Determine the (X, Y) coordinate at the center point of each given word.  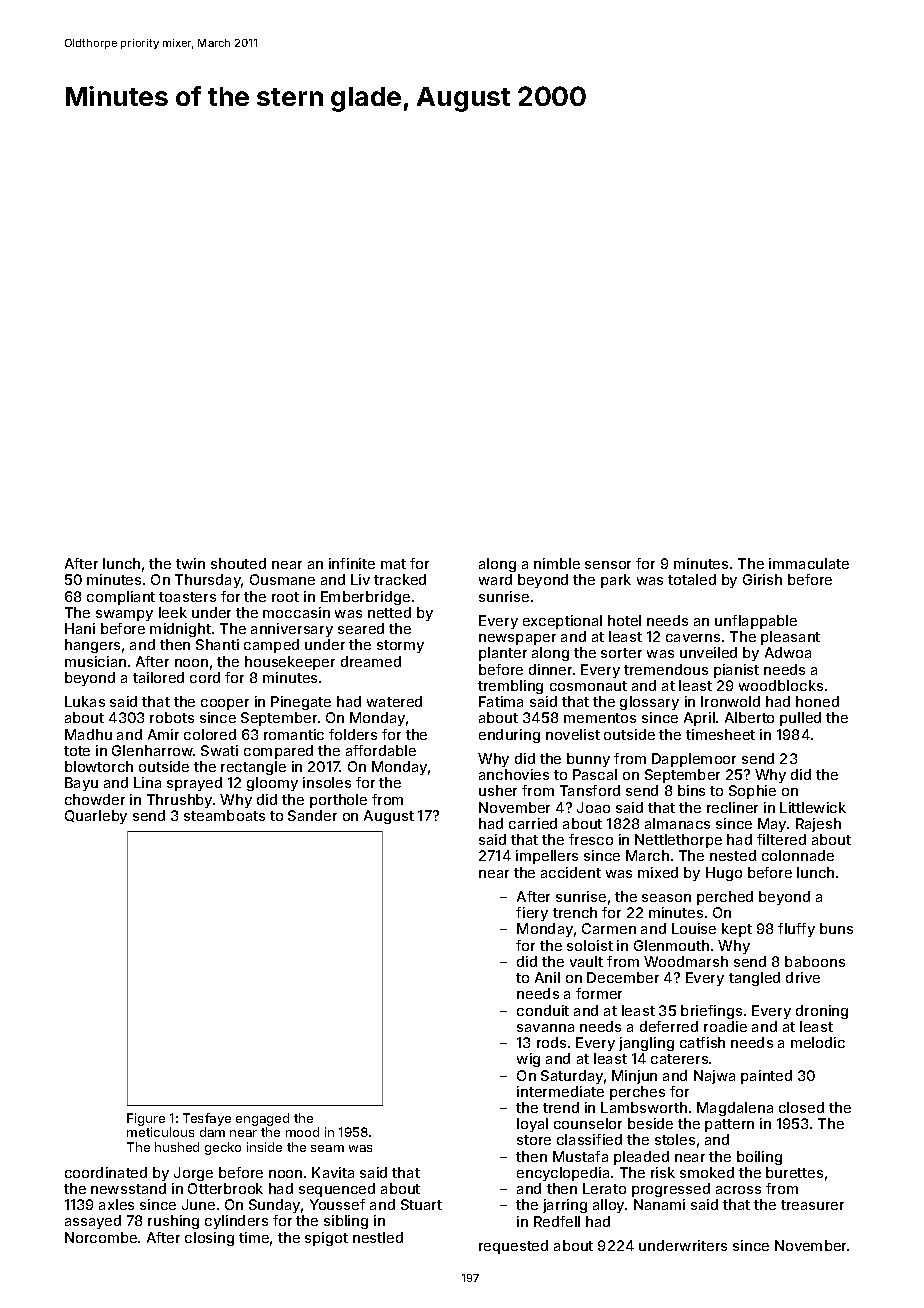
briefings (711, 1012)
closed (801, 1107)
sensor (608, 565)
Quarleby (96, 817)
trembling (510, 687)
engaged (262, 1119)
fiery (532, 914)
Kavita (333, 1172)
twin (190, 563)
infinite (352, 563)
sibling (346, 1222)
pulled (800, 719)
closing (209, 1239)
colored (210, 734)
